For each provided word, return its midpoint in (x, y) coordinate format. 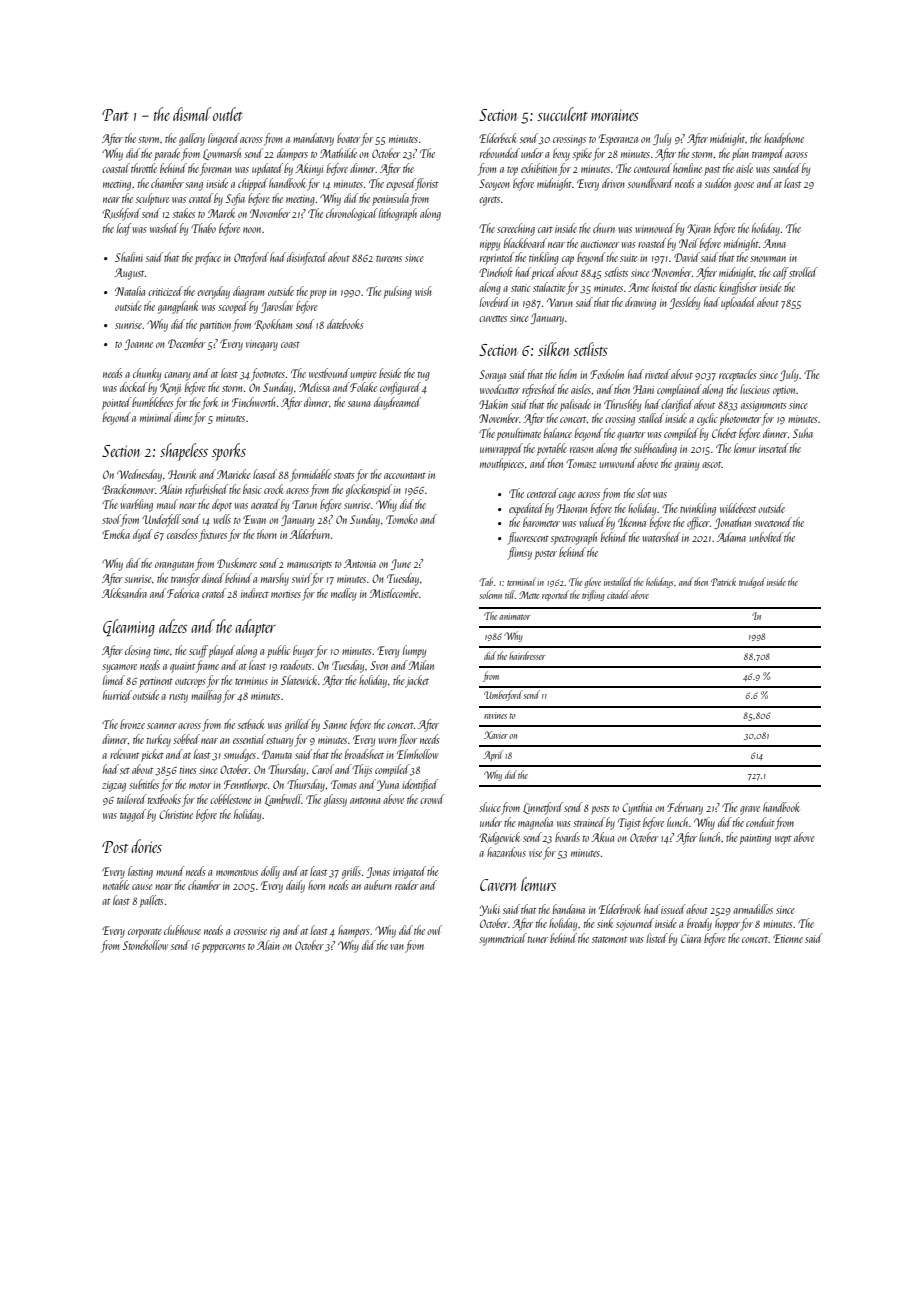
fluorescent (528, 538)
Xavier (496, 735)
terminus (251, 681)
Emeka (116, 534)
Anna (774, 243)
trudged (752, 582)
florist (427, 184)
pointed (116, 403)
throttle (144, 168)
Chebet (724, 433)
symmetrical (503, 939)
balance (558, 433)
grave (750, 810)
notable (116, 885)
